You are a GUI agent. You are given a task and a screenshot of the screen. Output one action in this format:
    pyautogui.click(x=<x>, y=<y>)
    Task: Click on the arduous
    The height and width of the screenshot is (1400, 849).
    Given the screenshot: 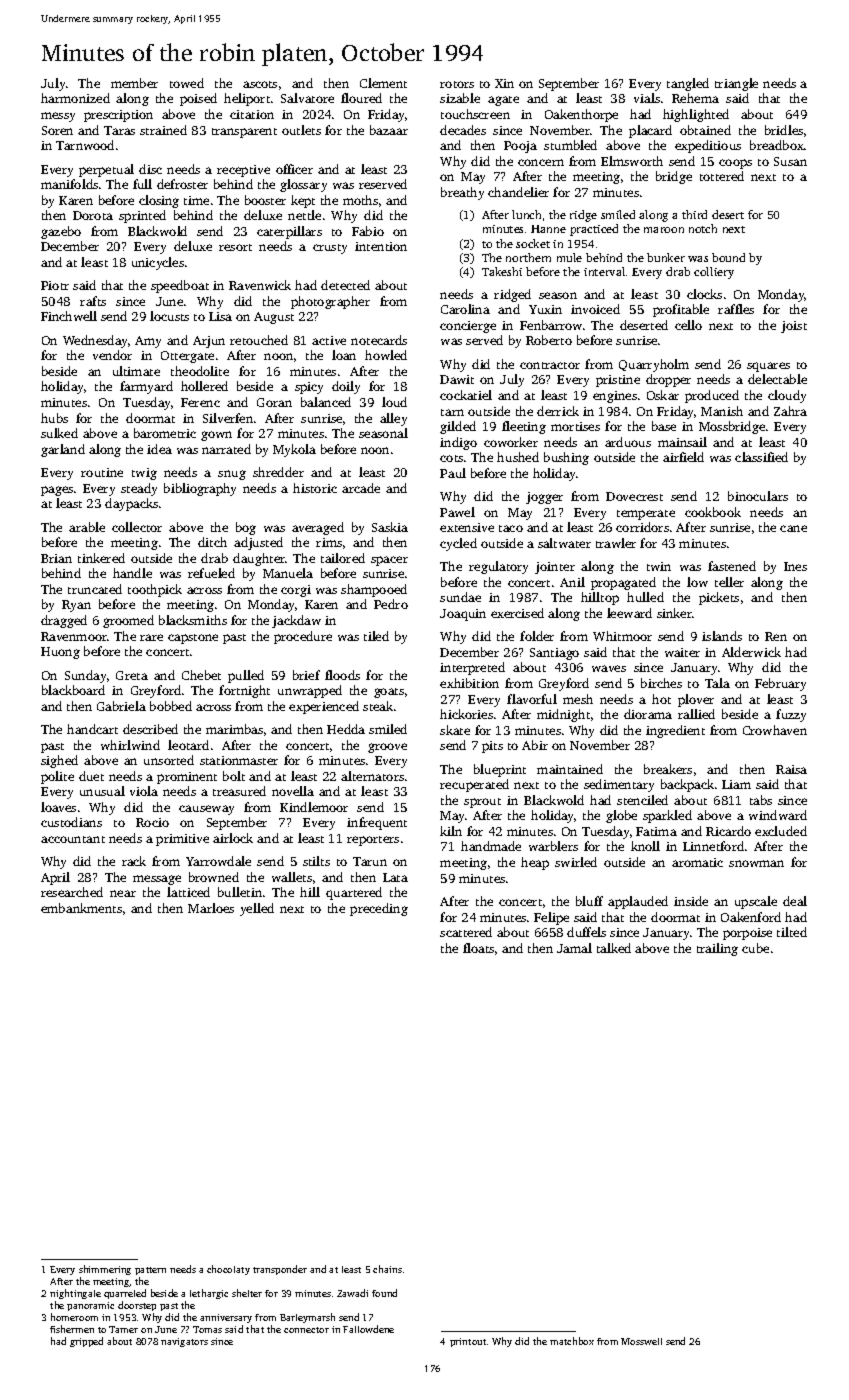 What is the action you would take?
    pyautogui.click(x=628, y=442)
